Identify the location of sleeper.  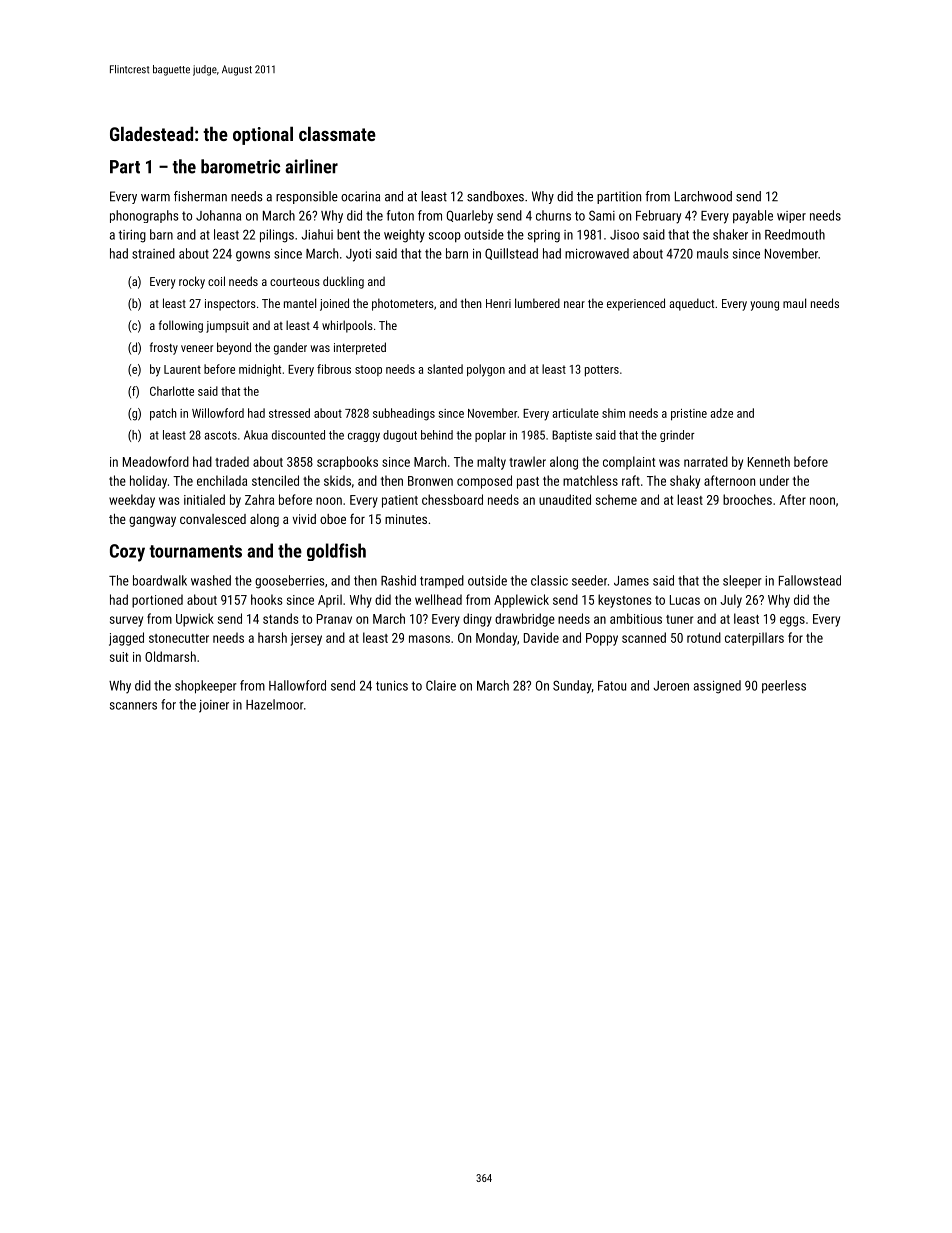
(742, 581).
